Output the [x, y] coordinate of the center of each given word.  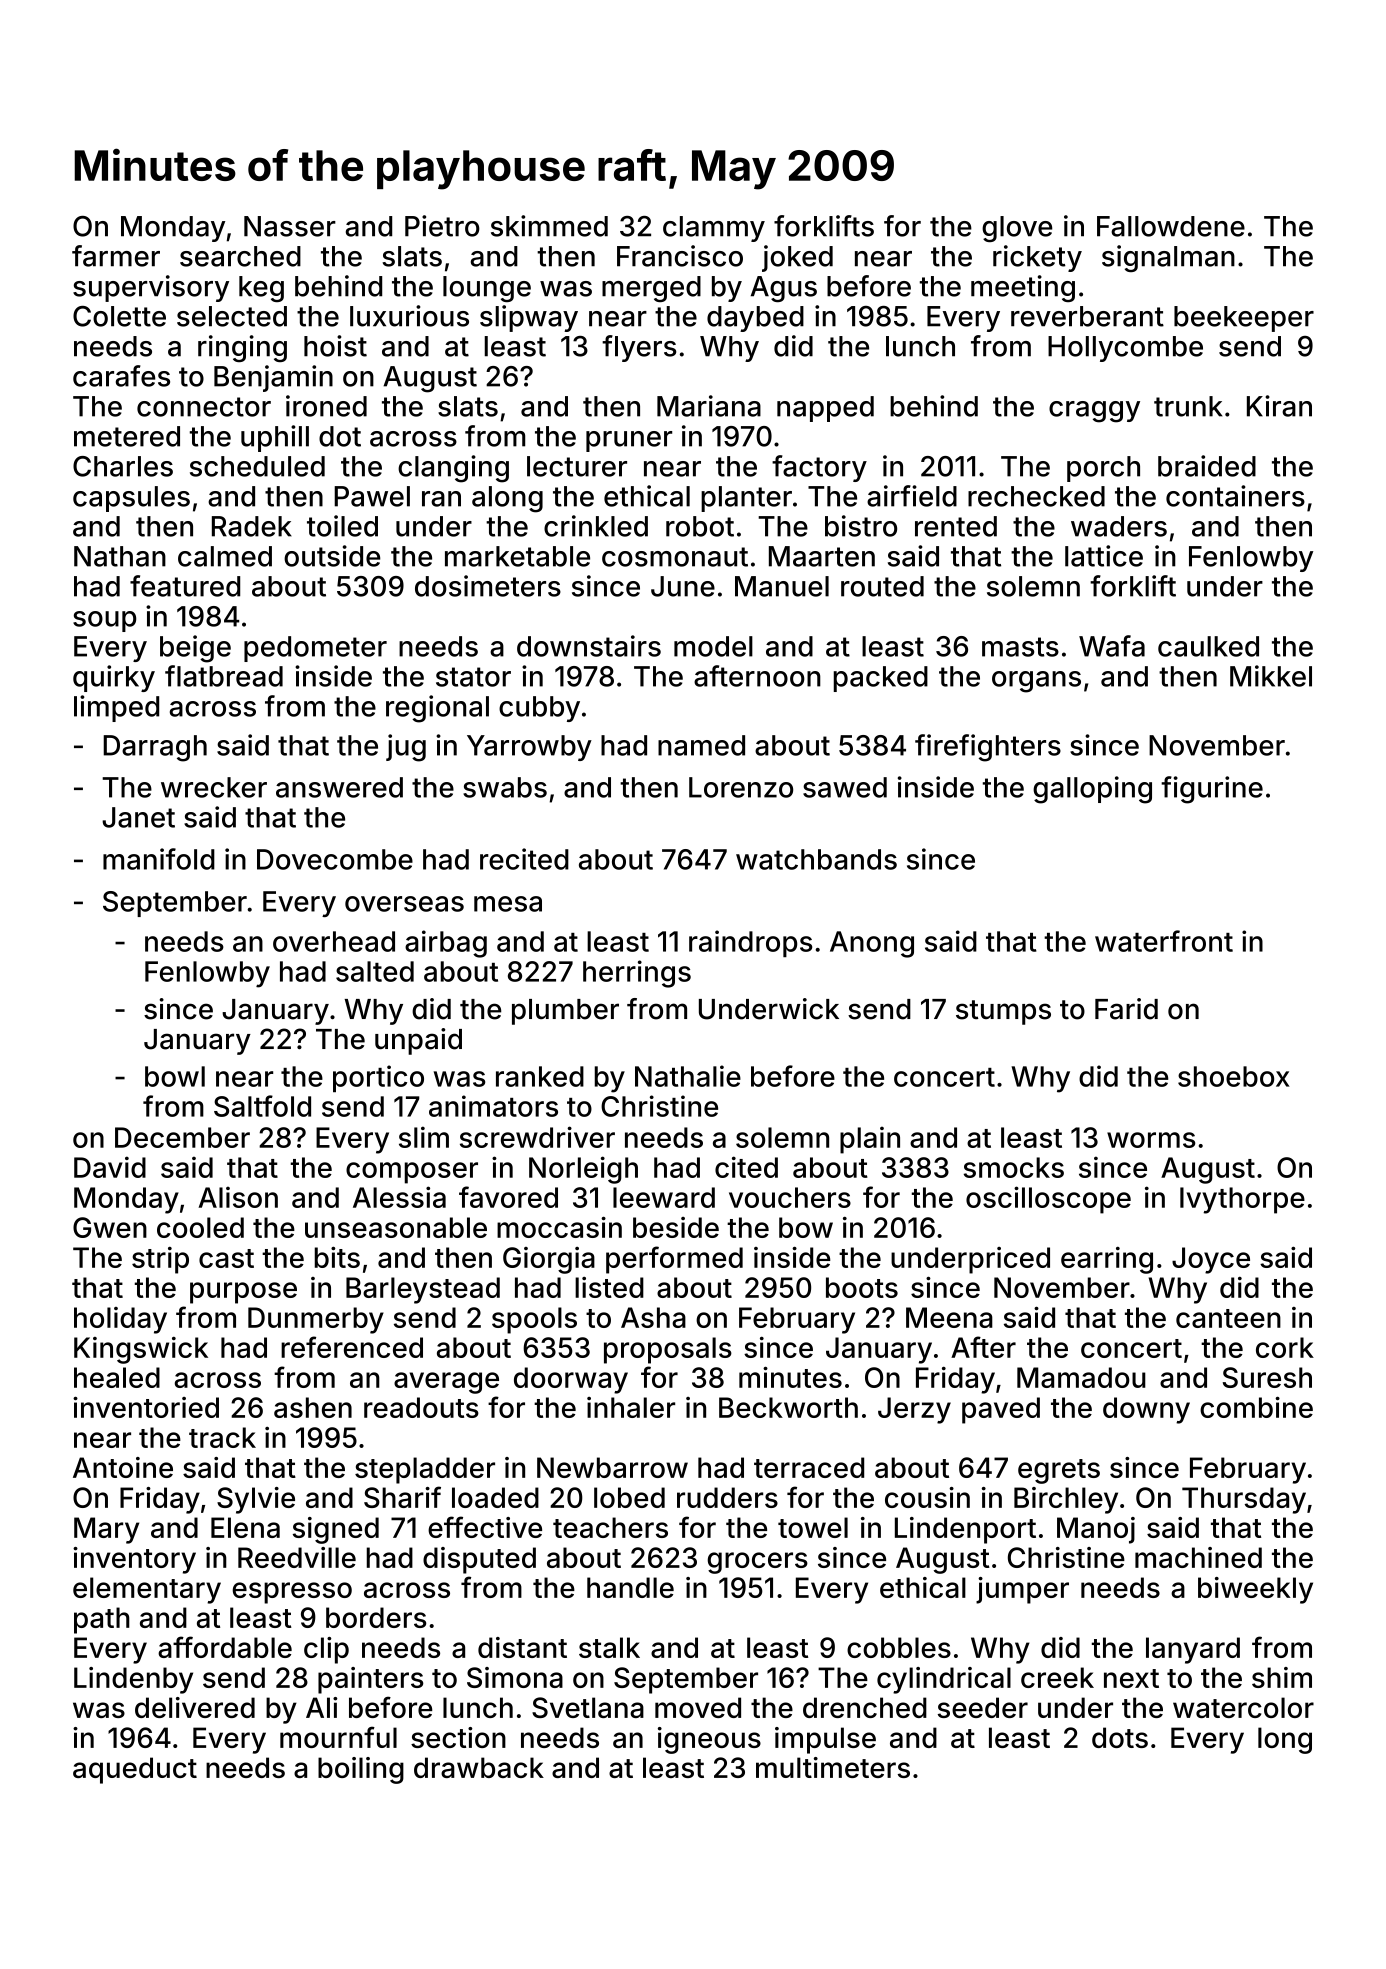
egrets [1059, 1471]
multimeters [833, 1767]
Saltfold [262, 1106]
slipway [529, 318]
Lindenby [133, 1680]
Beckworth [788, 1407]
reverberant [1087, 316]
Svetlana [588, 1707]
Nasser [290, 226]
